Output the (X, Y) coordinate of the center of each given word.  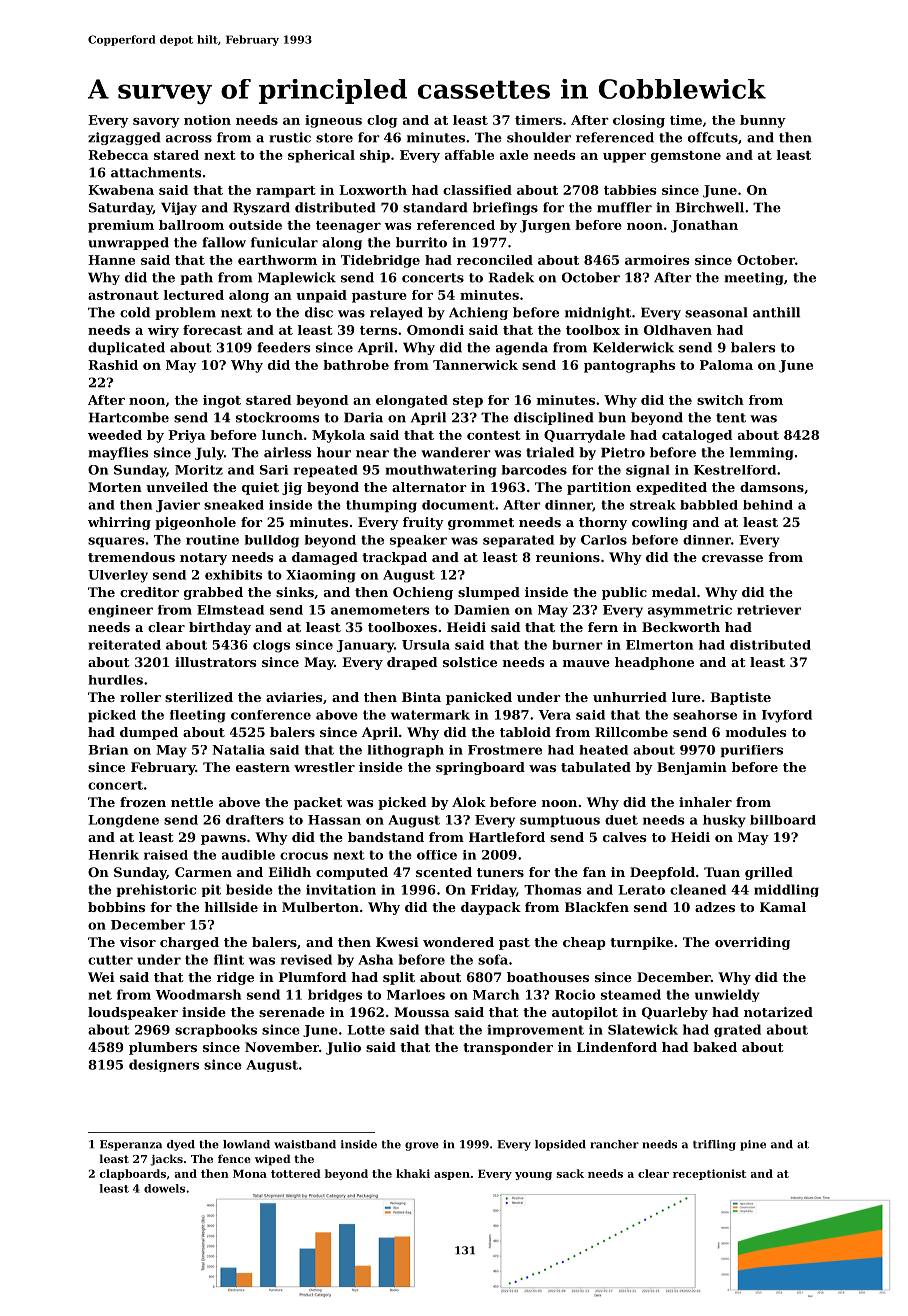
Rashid (113, 365)
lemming (762, 453)
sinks (295, 592)
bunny (763, 121)
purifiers (752, 751)
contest (494, 435)
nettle (192, 802)
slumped (489, 593)
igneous (333, 121)
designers (164, 1065)
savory (156, 123)
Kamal (783, 907)
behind (768, 505)
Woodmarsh (198, 994)
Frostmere (505, 750)
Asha (375, 959)
